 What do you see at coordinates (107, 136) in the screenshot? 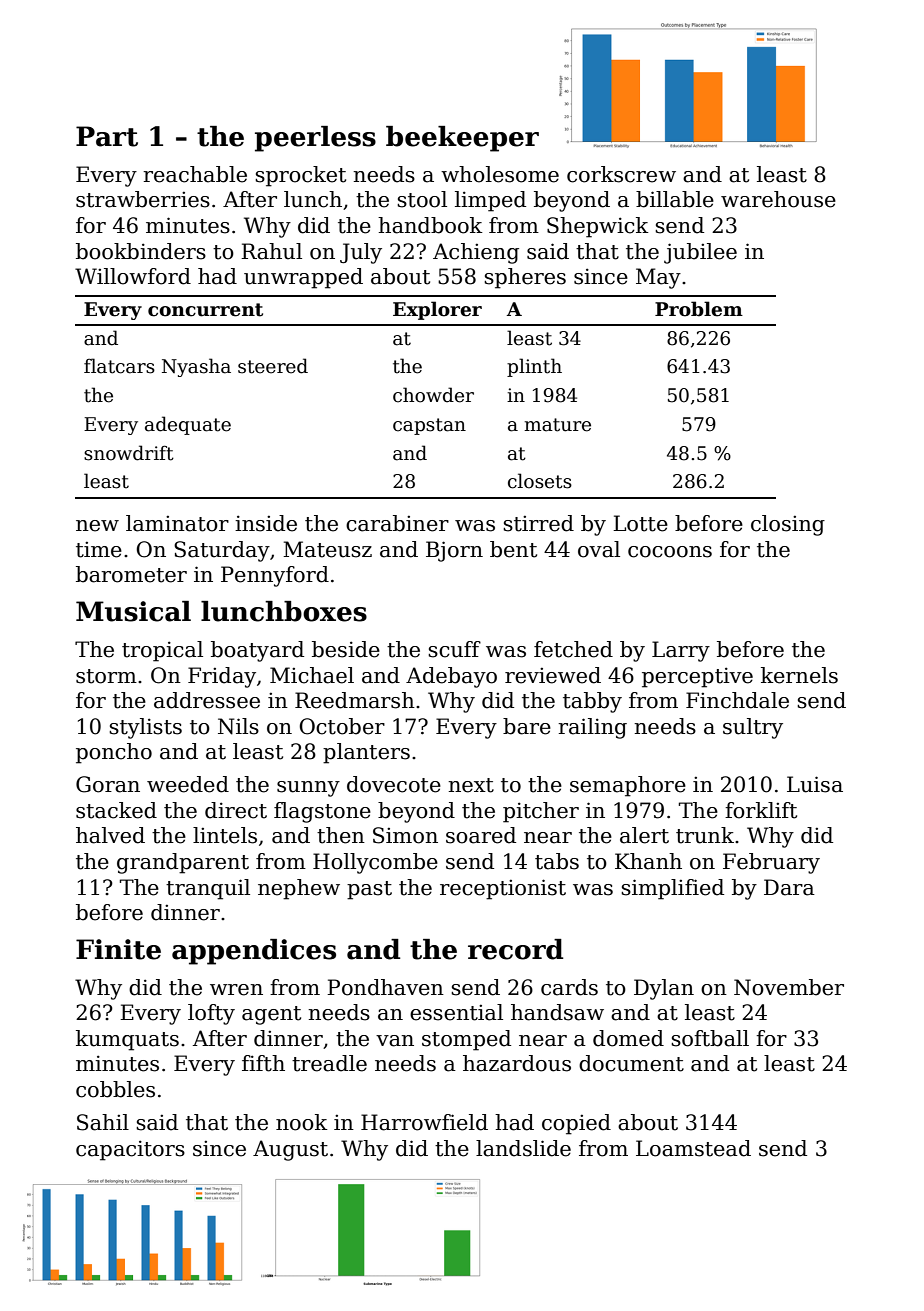
I see `Part` at bounding box center [107, 136].
